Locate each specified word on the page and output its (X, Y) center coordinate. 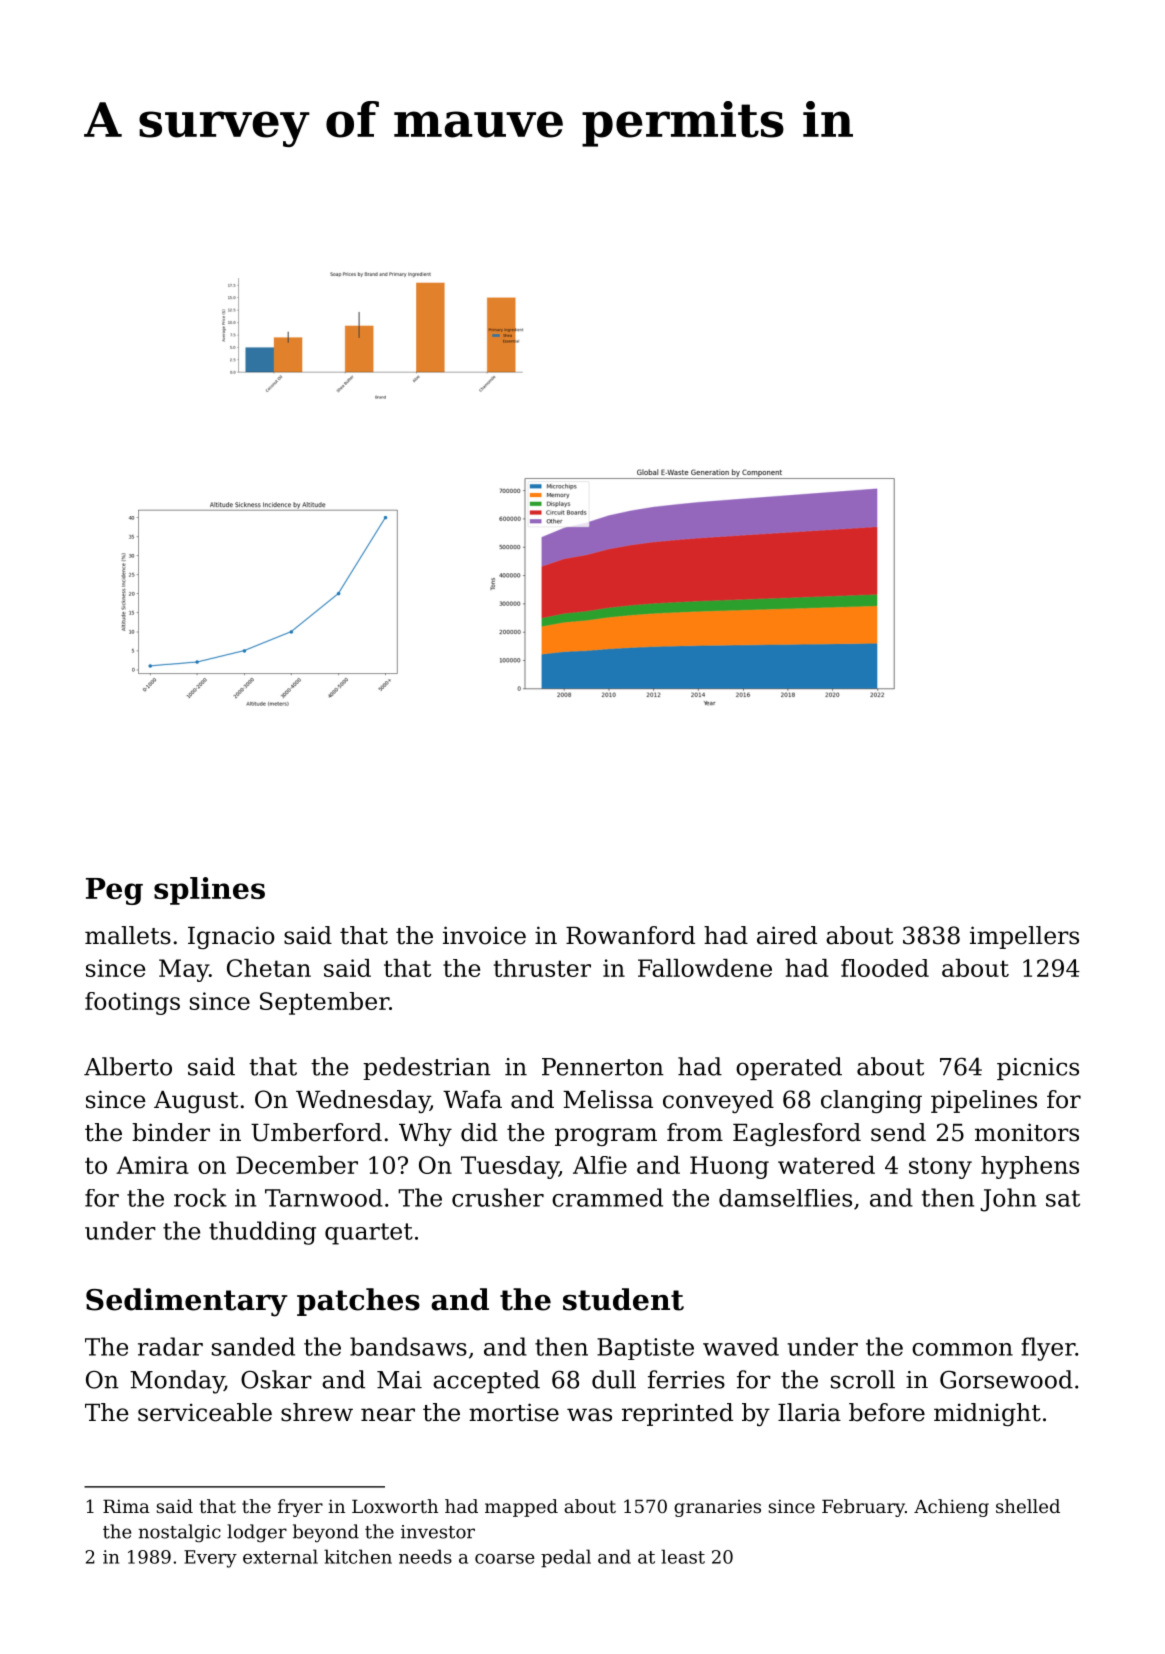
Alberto (128, 1066)
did (479, 1132)
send (898, 1132)
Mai (399, 1380)
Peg (114, 891)
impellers (1024, 937)
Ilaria (809, 1412)
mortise (514, 1412)
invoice (484, 935)
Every (210, 1559)
